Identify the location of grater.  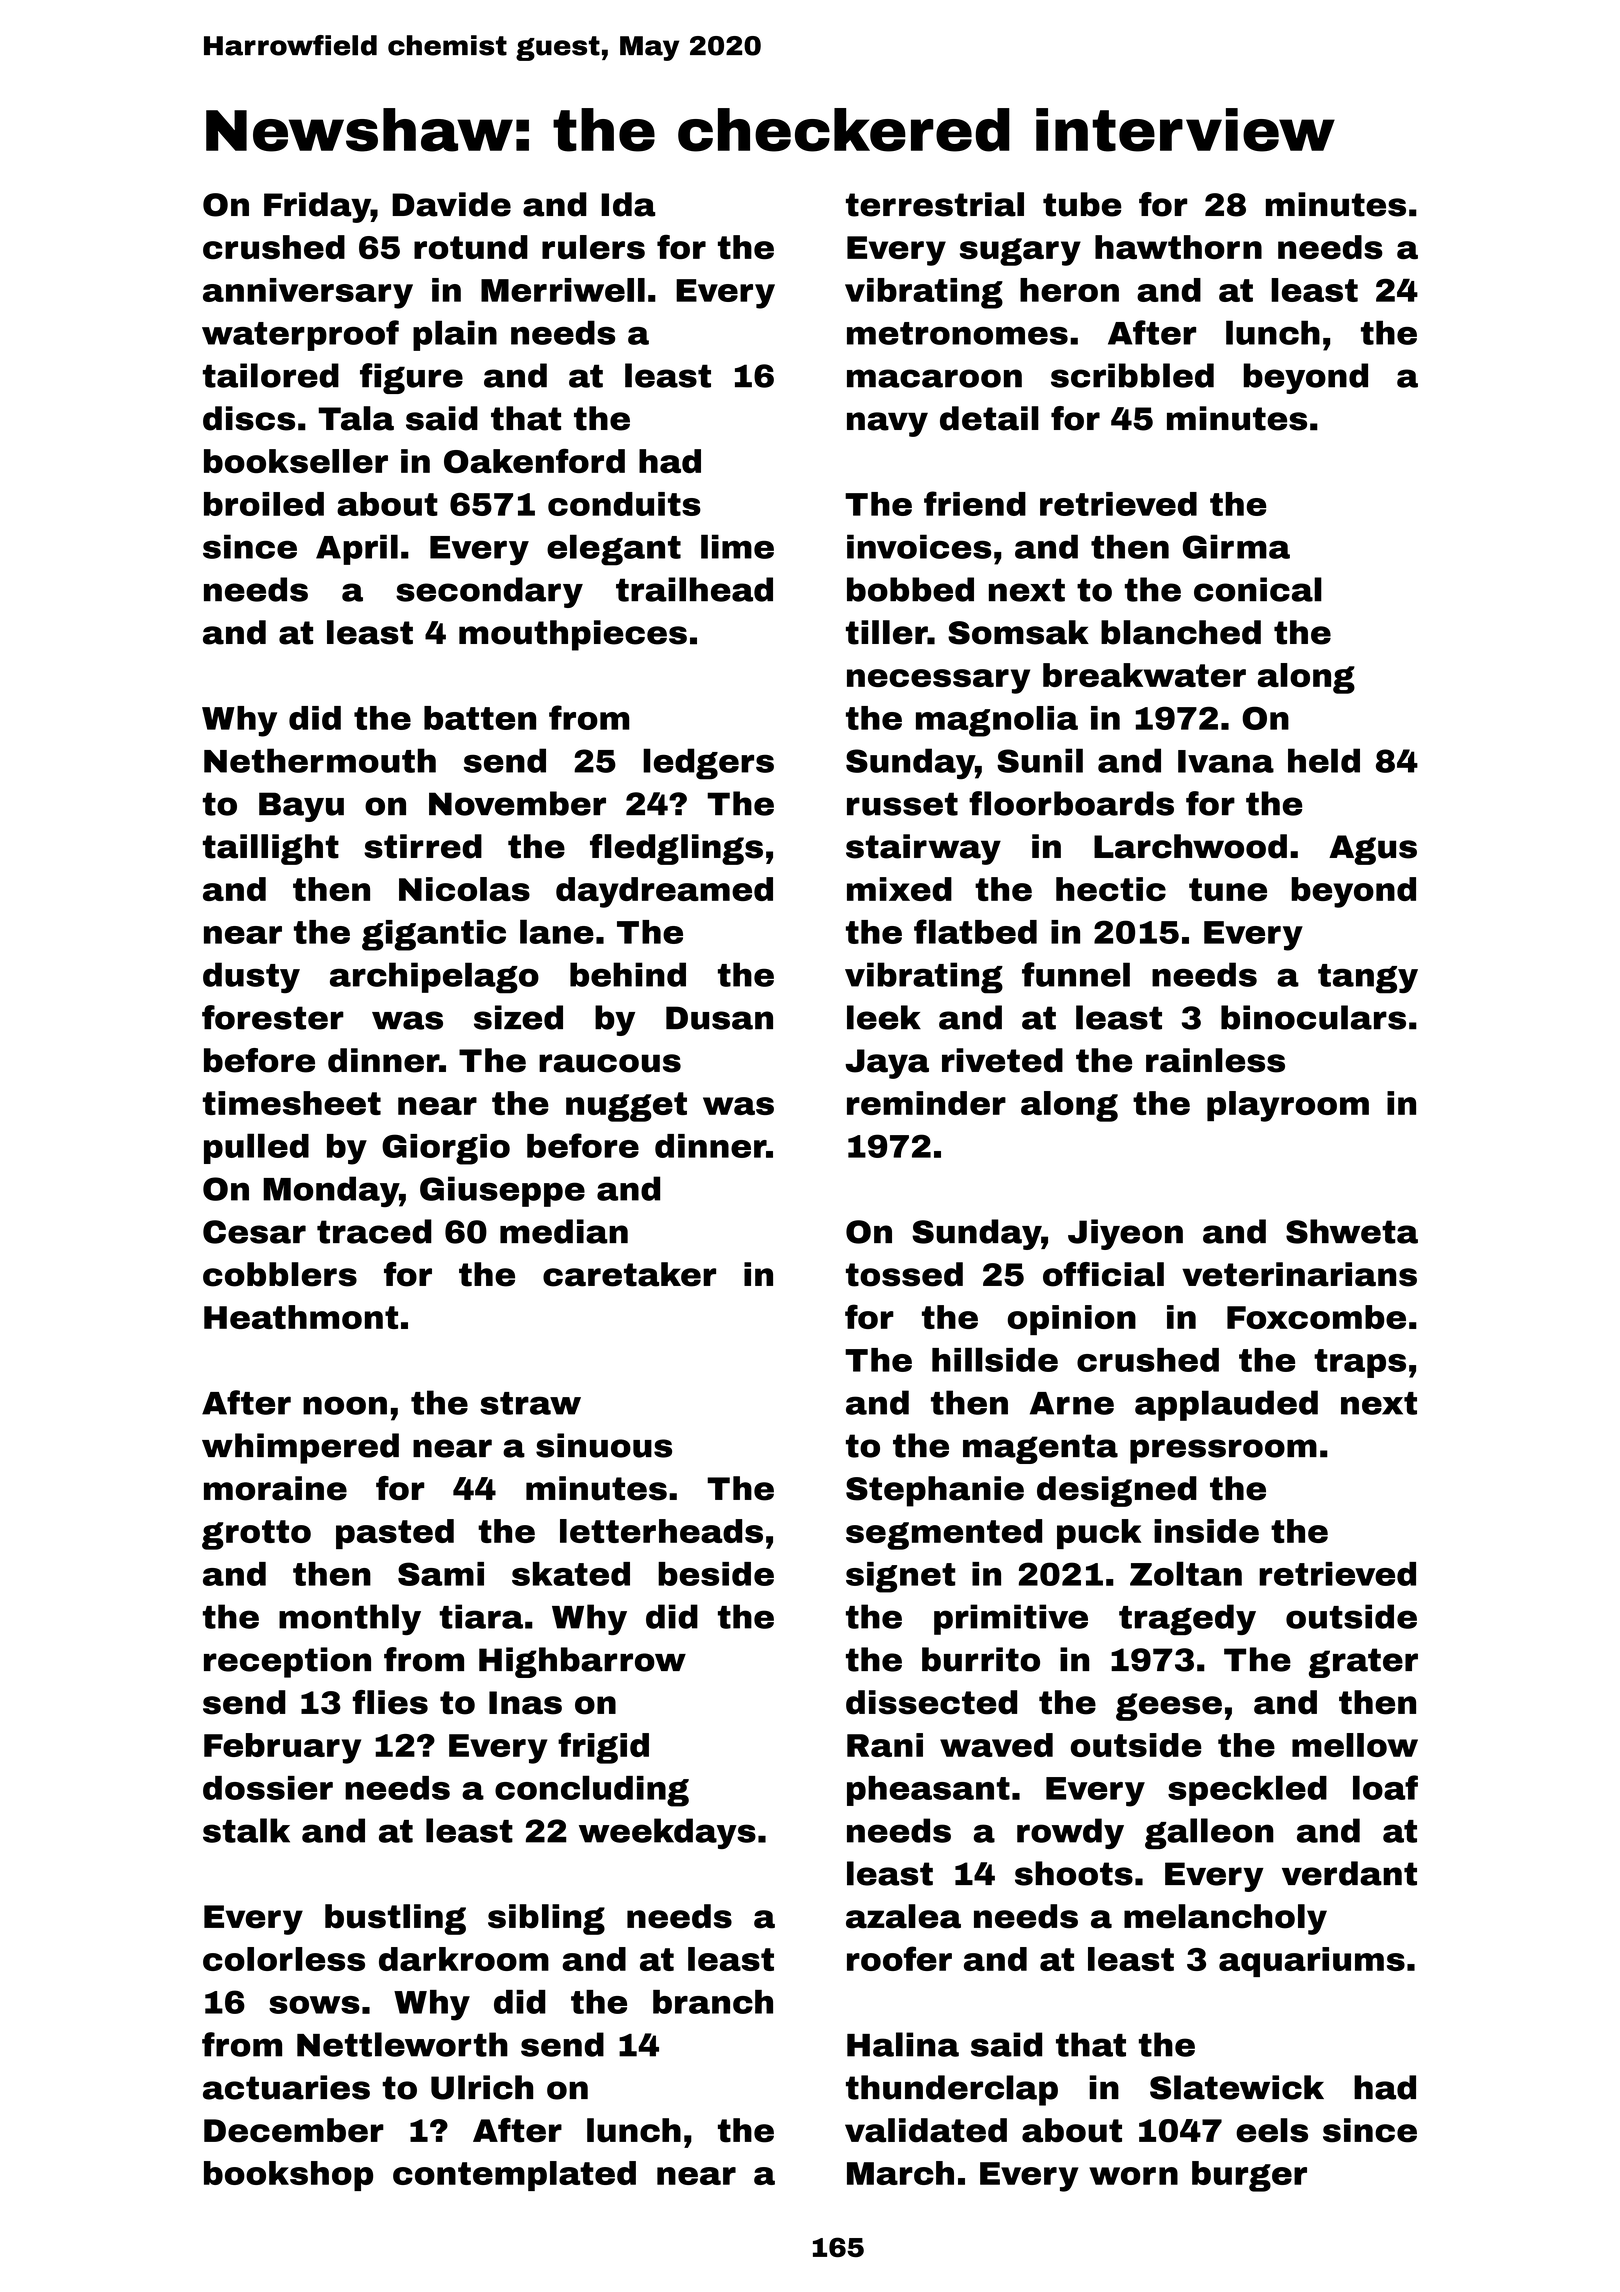
(1363, 1663).
